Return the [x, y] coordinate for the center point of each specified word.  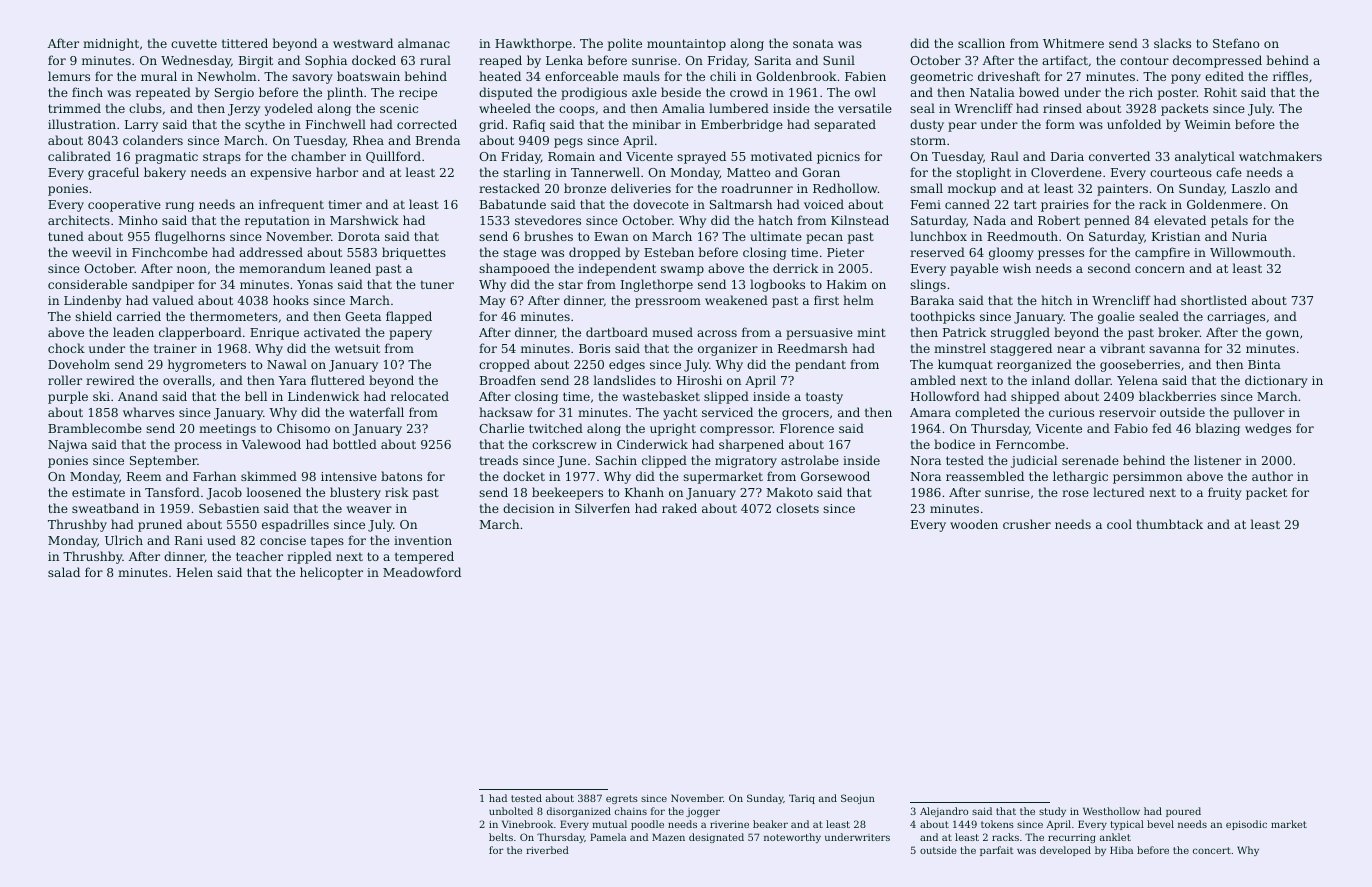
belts [501, 837]
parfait [996, 851]
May [492, 302]
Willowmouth [1251, 252]
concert [1212, 850]
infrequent [291, 205]
